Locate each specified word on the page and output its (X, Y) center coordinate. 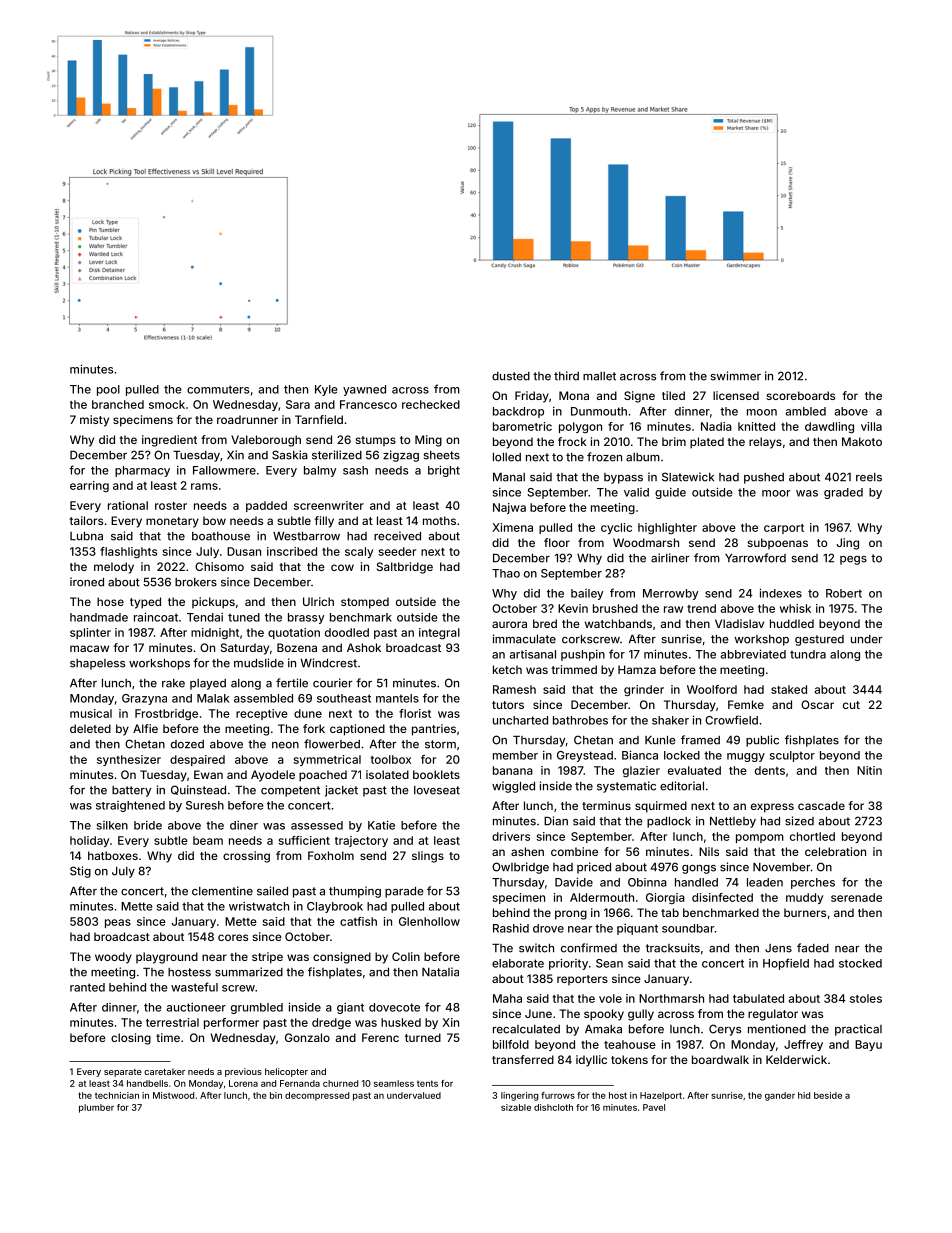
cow (342, 567)
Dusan (244, 551)
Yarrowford (755, 558)
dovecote (394, 1007)
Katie (381, 825)
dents (770, 770)
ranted (87, 987)
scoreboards (801, 395)
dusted (511, 376)
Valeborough (266, 441)
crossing (246, 857)
